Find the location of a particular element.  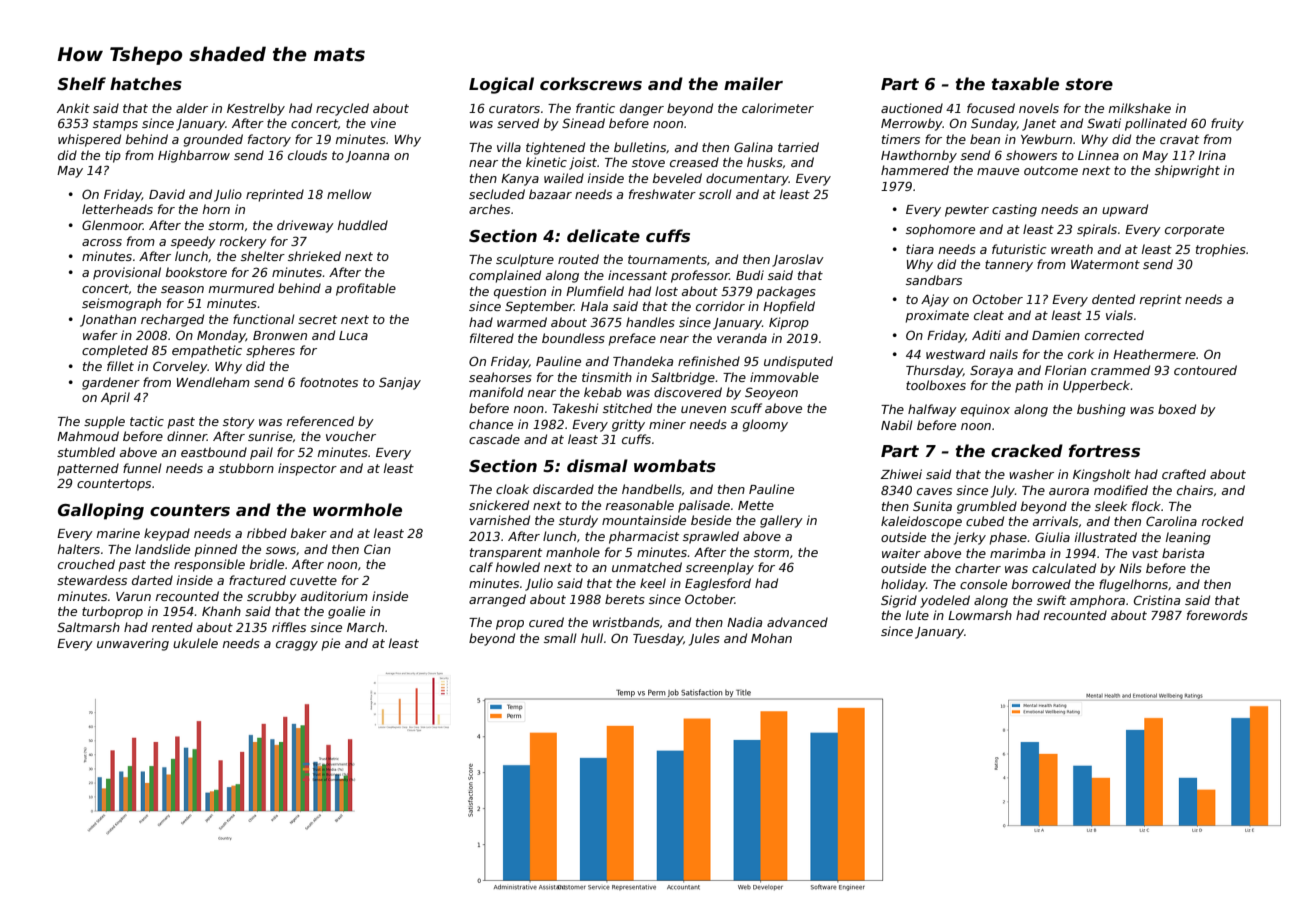

taxable is located at coordinates (1025, 84).
